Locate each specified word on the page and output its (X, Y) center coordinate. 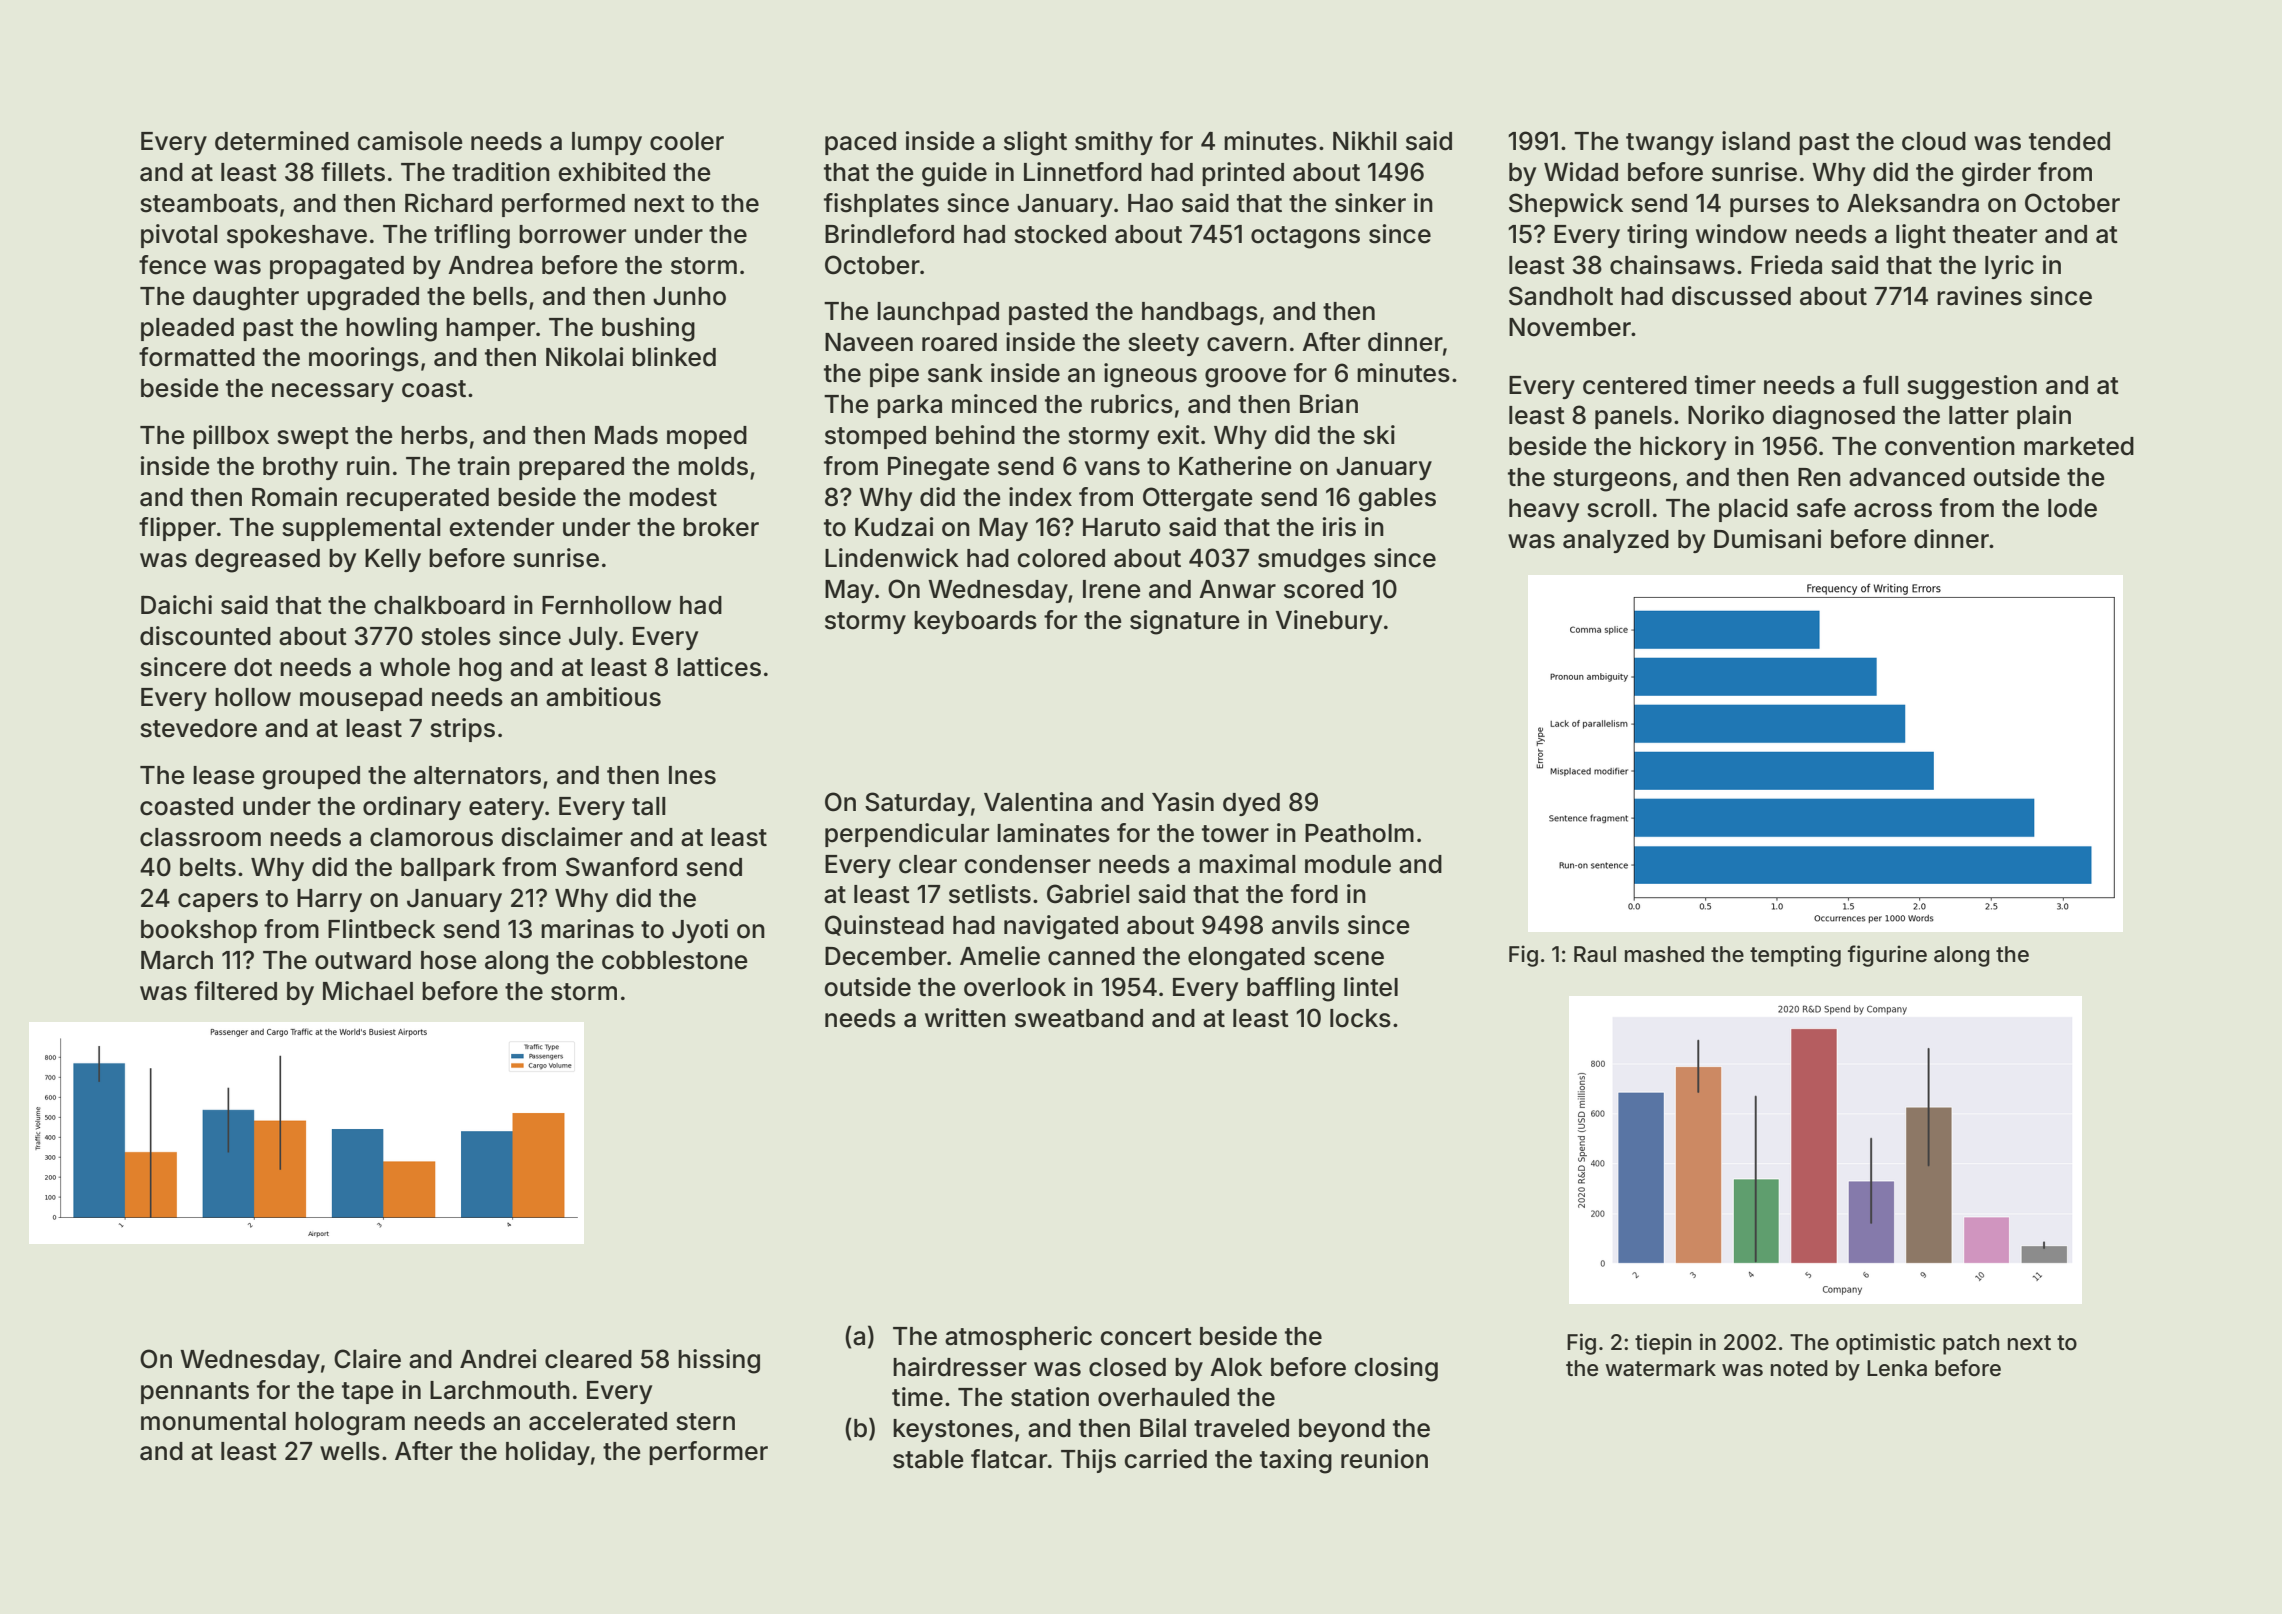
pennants (195, 1393)
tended (2069, 141)
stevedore (198, 728)
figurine (1887, 956)
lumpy (607, 143)
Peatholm (1359, 833)
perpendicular (907, 835)
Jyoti (700, 931)
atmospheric (1018, 1338)
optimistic (1885, 1344)
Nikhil (1365, 140)
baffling (1291, 989)
